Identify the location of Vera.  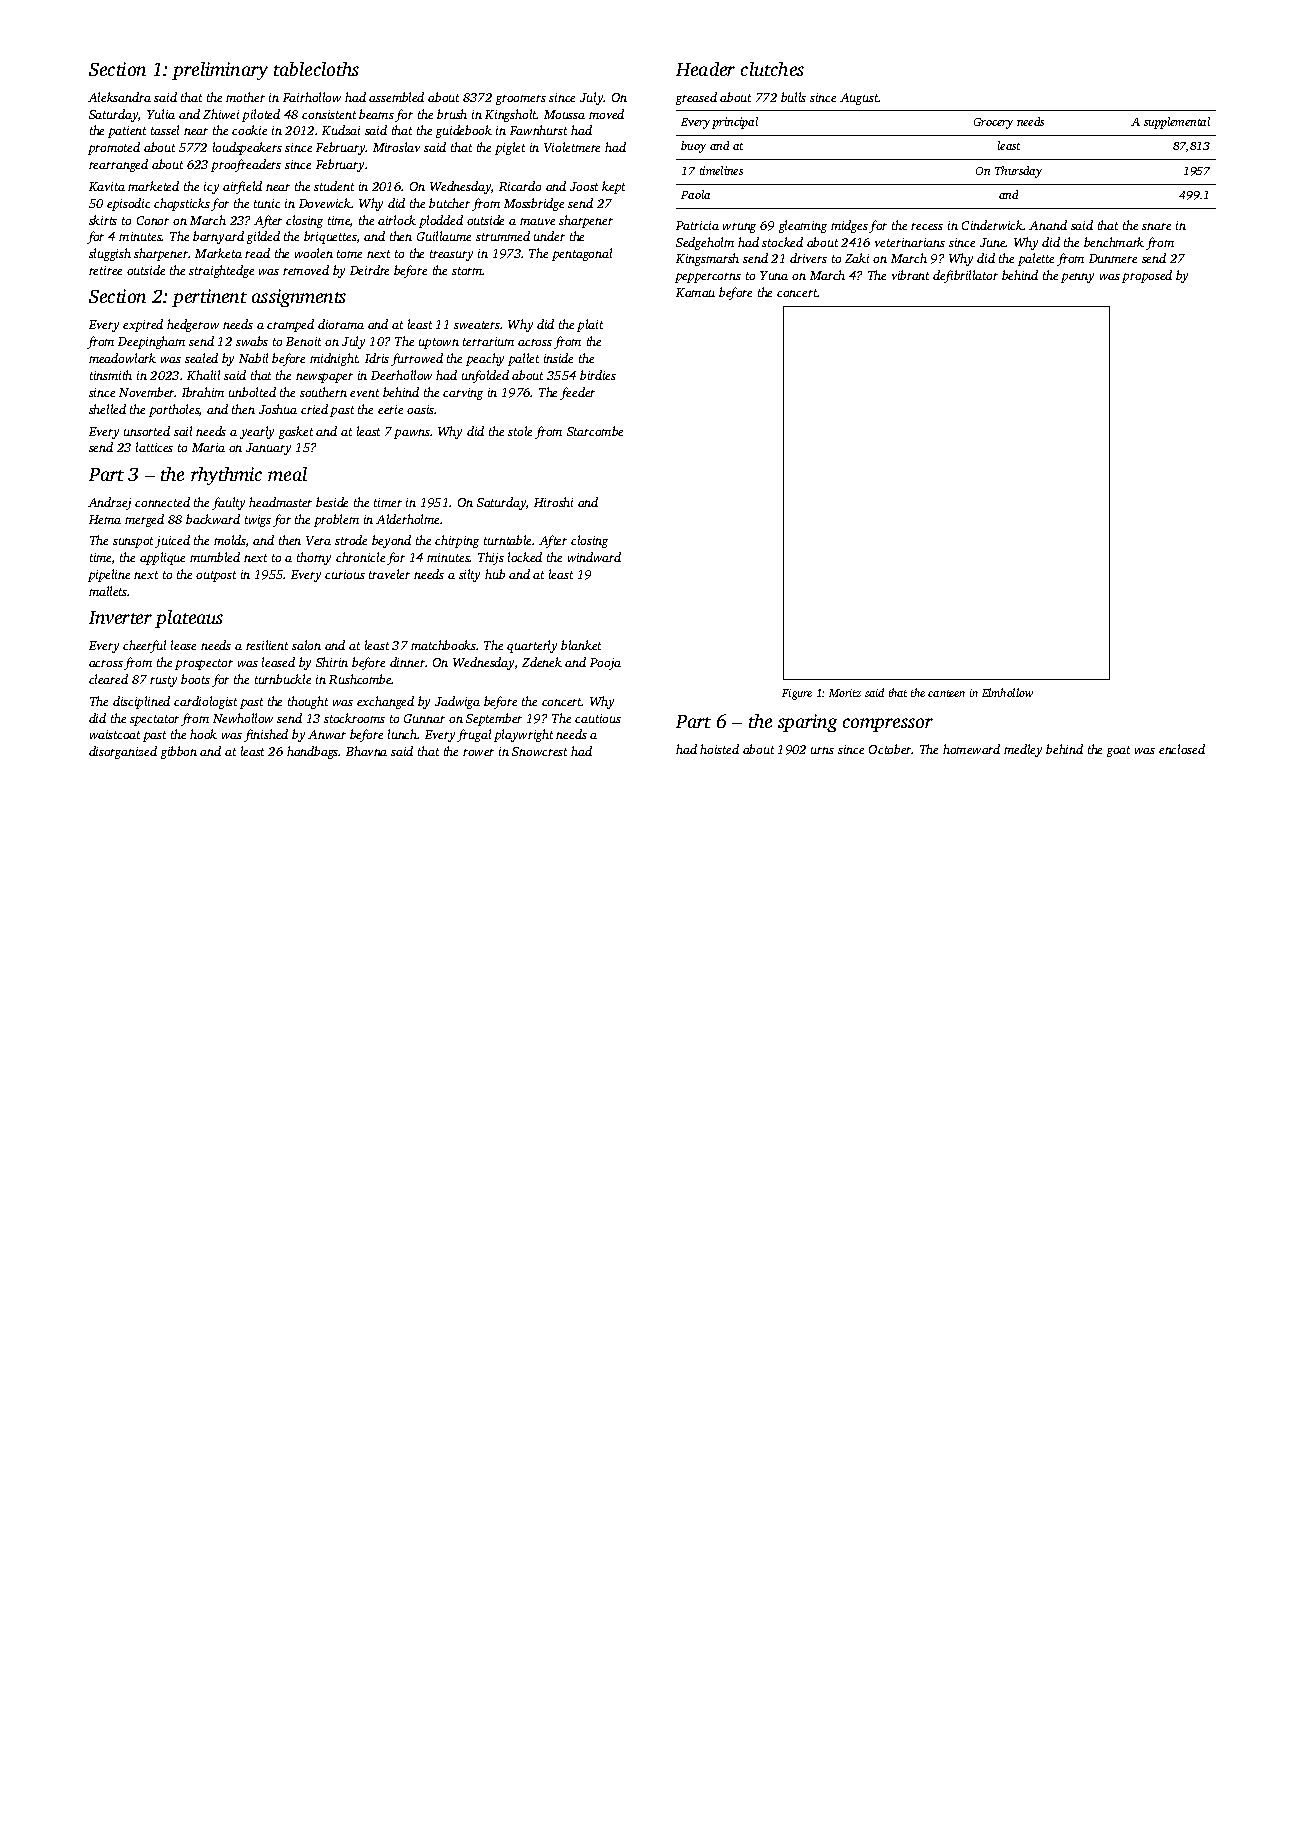
(318, 540).
